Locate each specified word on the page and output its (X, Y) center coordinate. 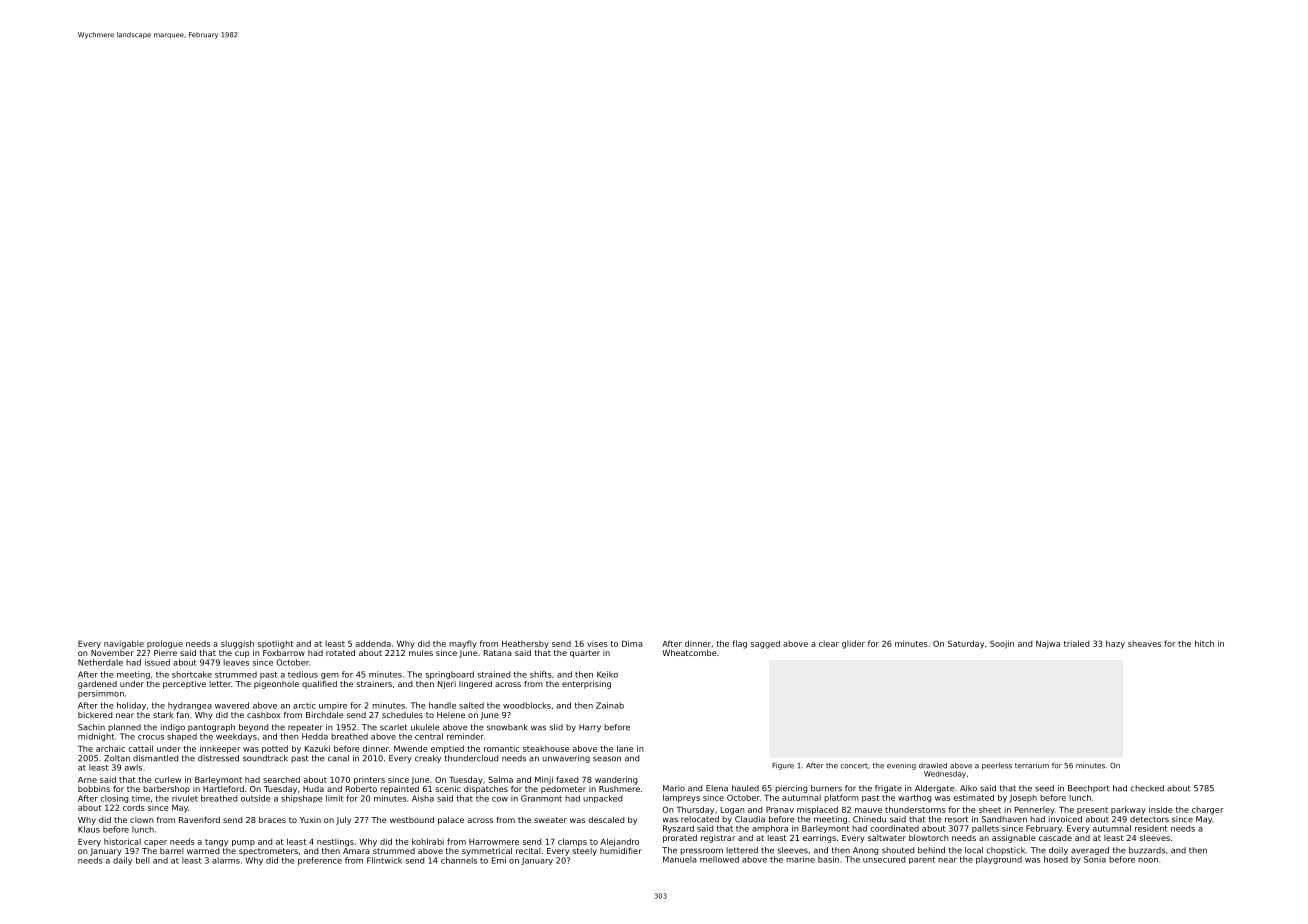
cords (134, 807)
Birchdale (325, 715)
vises (597, 644)
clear (829, 643)
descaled (606, 820)
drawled (933, 766)
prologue (165, 644)
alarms (226, 860)
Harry (590, 728)
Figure (783, 766)
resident (1151, 828)
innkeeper (220, 749)
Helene (451, 715)
